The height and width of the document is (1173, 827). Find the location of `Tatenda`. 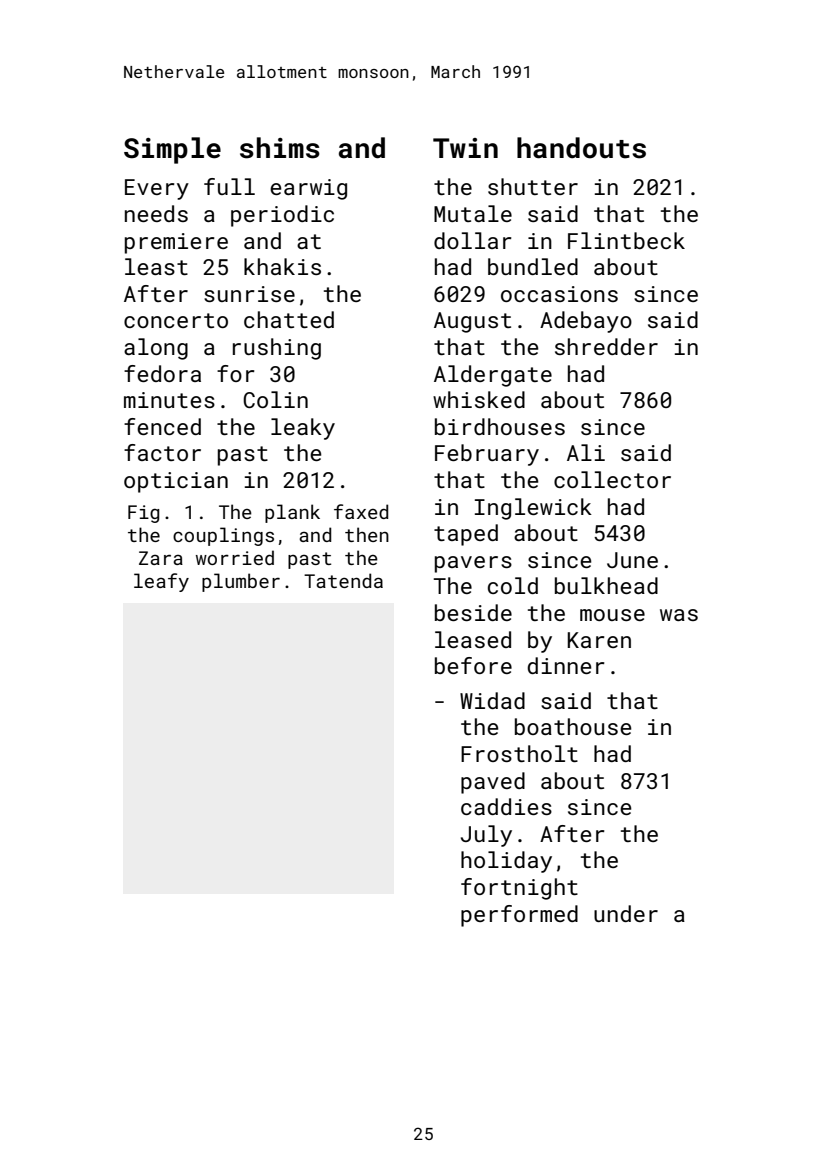

Tatenda is located at coordinates (343, 580).
